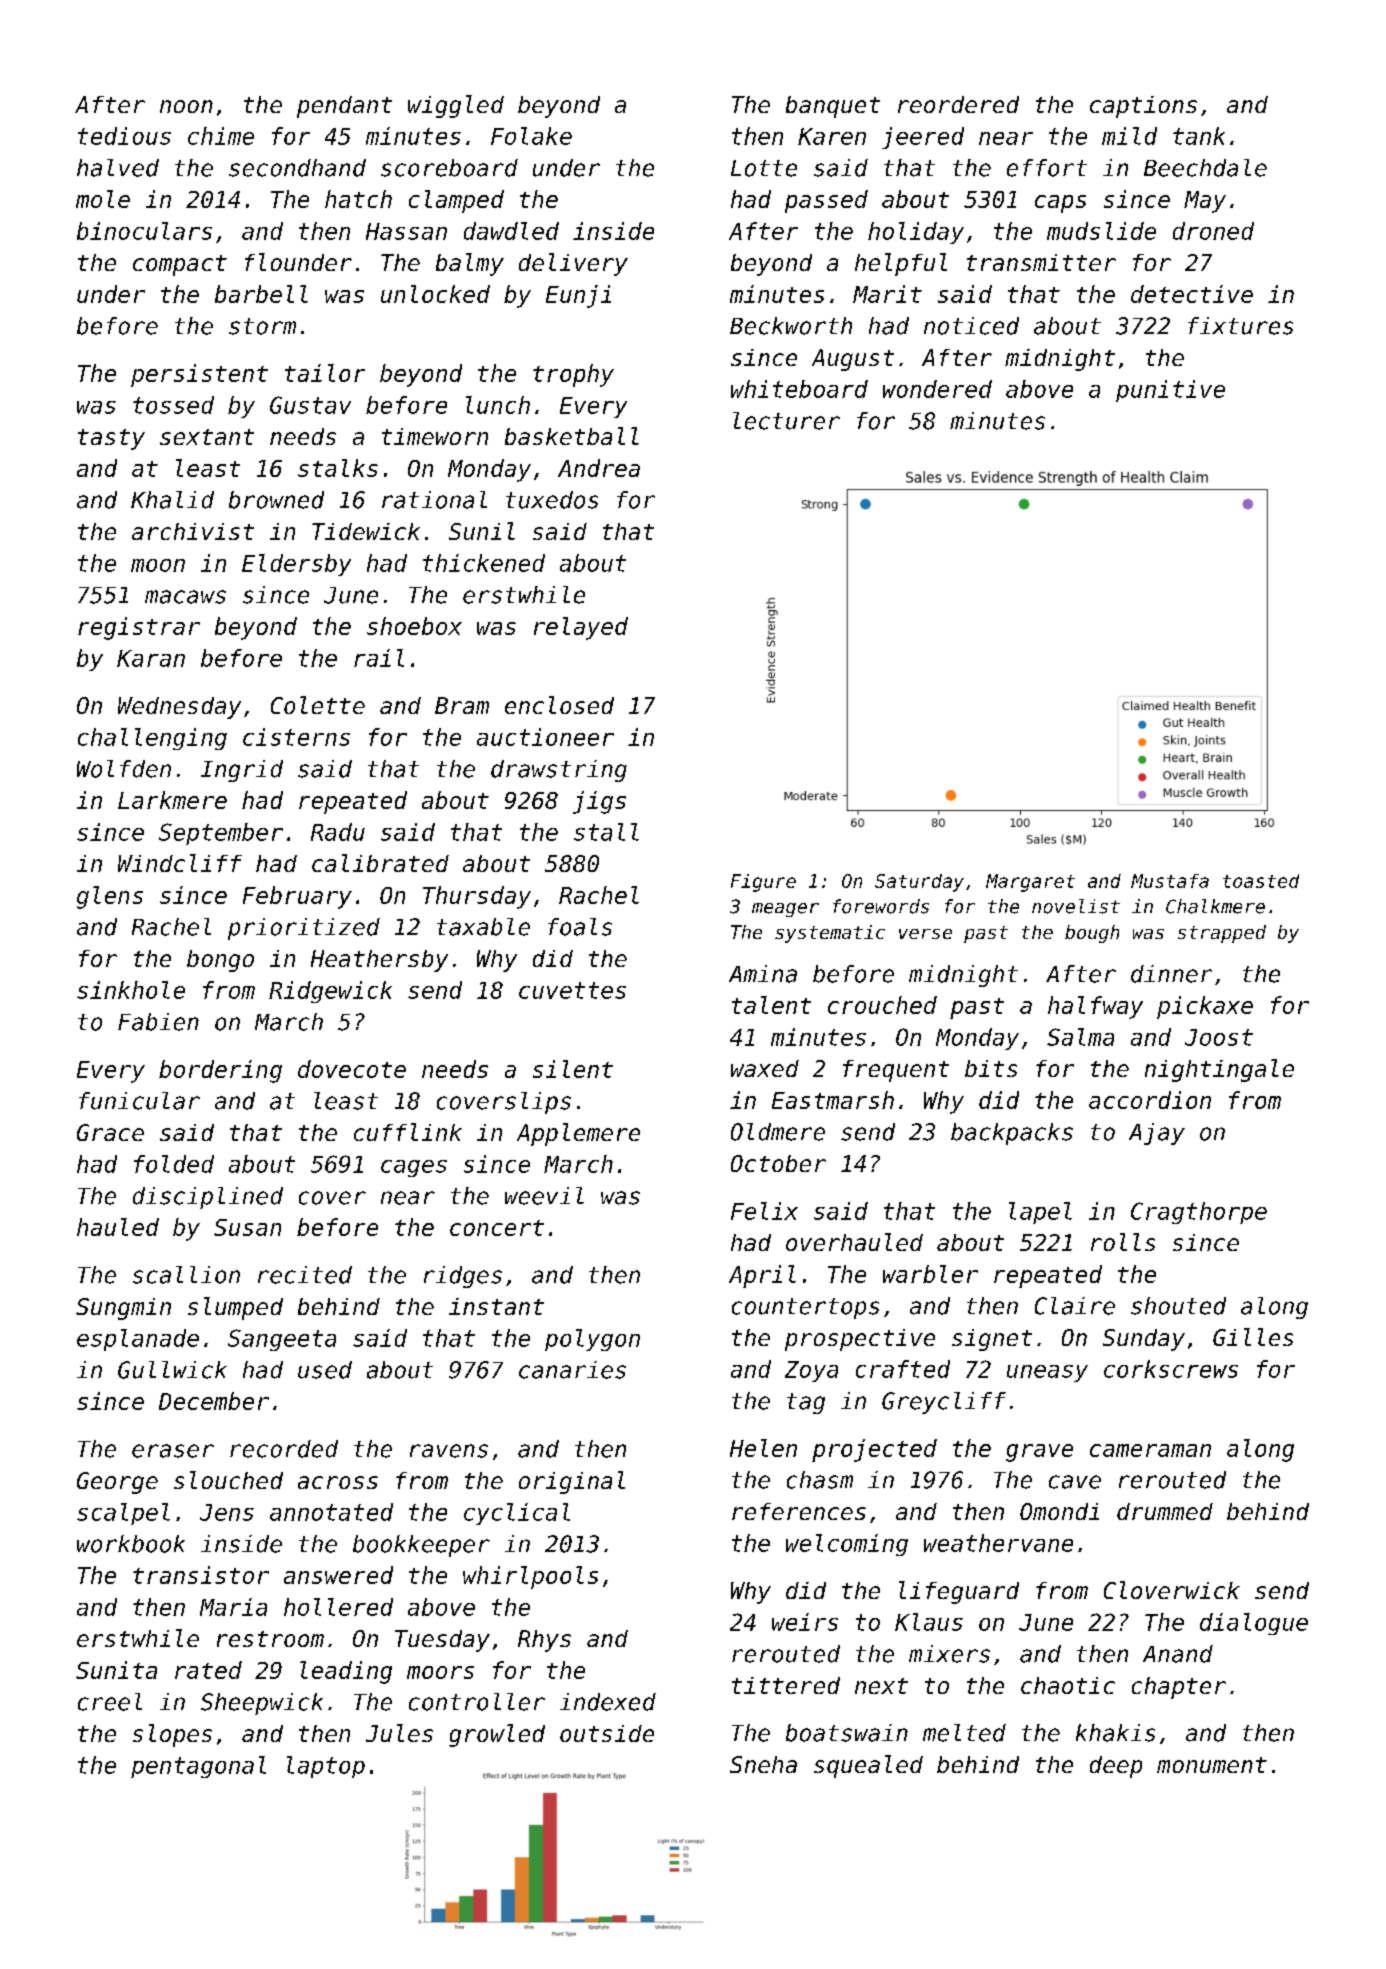 The width and height of the image is (1386, 1969). What do you see at coordinates (366, 531) in the image?
I see `Tidewick` at bounding box center [366, 531].
